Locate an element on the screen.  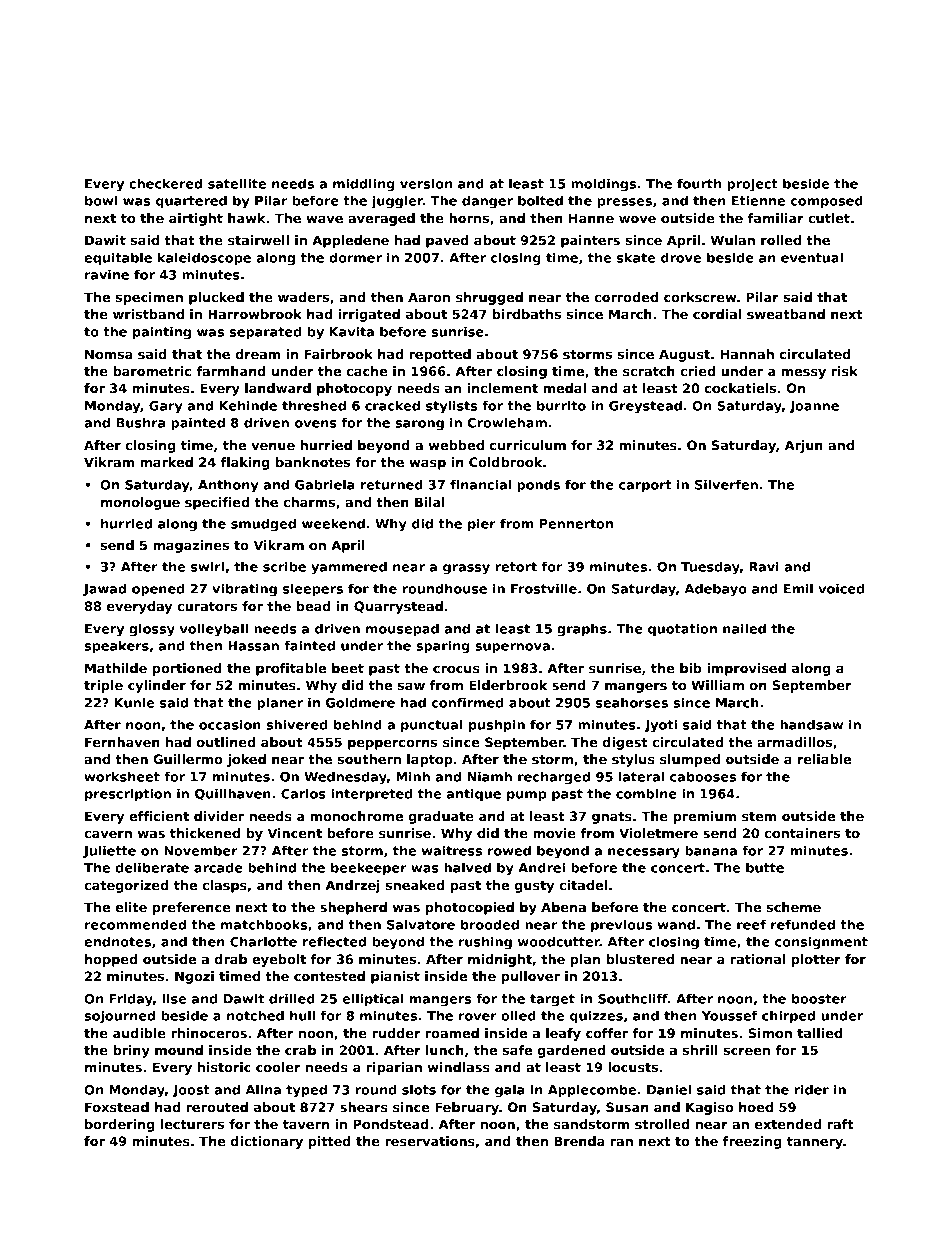
painters is located at coordinates (590, 241).
